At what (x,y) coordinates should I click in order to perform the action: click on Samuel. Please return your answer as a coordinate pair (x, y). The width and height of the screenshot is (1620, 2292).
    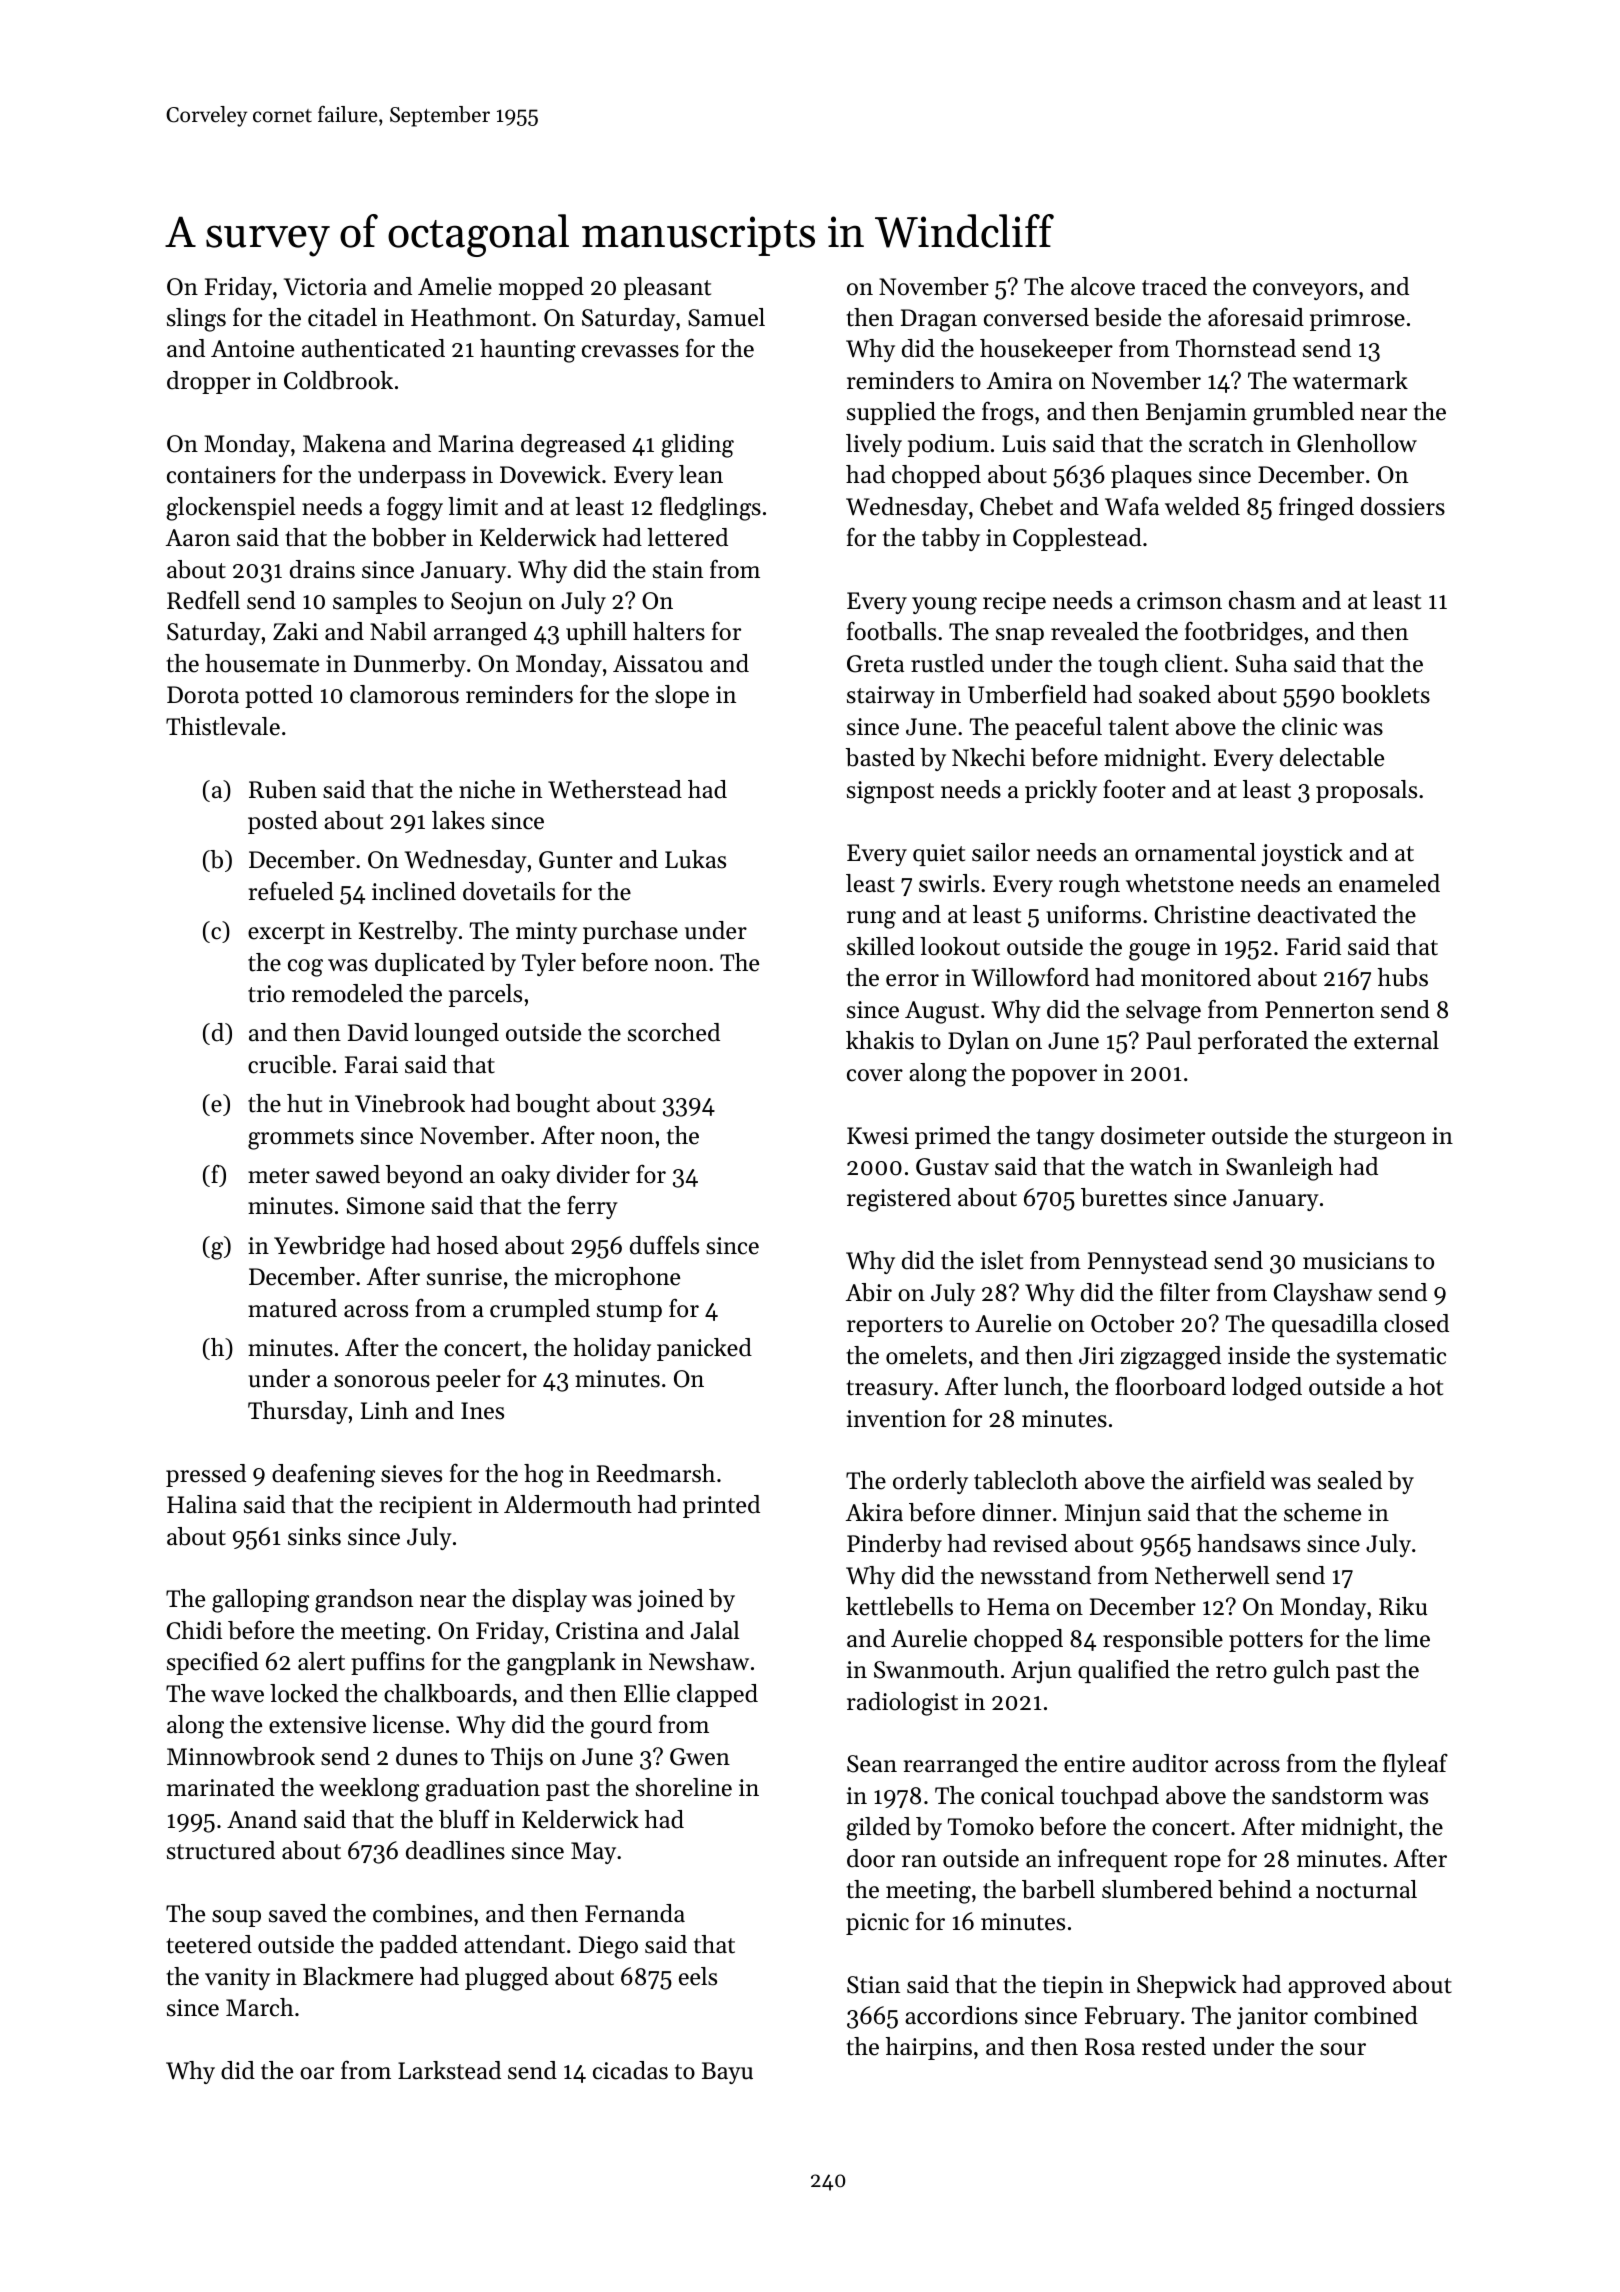
    Looking at the image, I should click on (726, 317).
